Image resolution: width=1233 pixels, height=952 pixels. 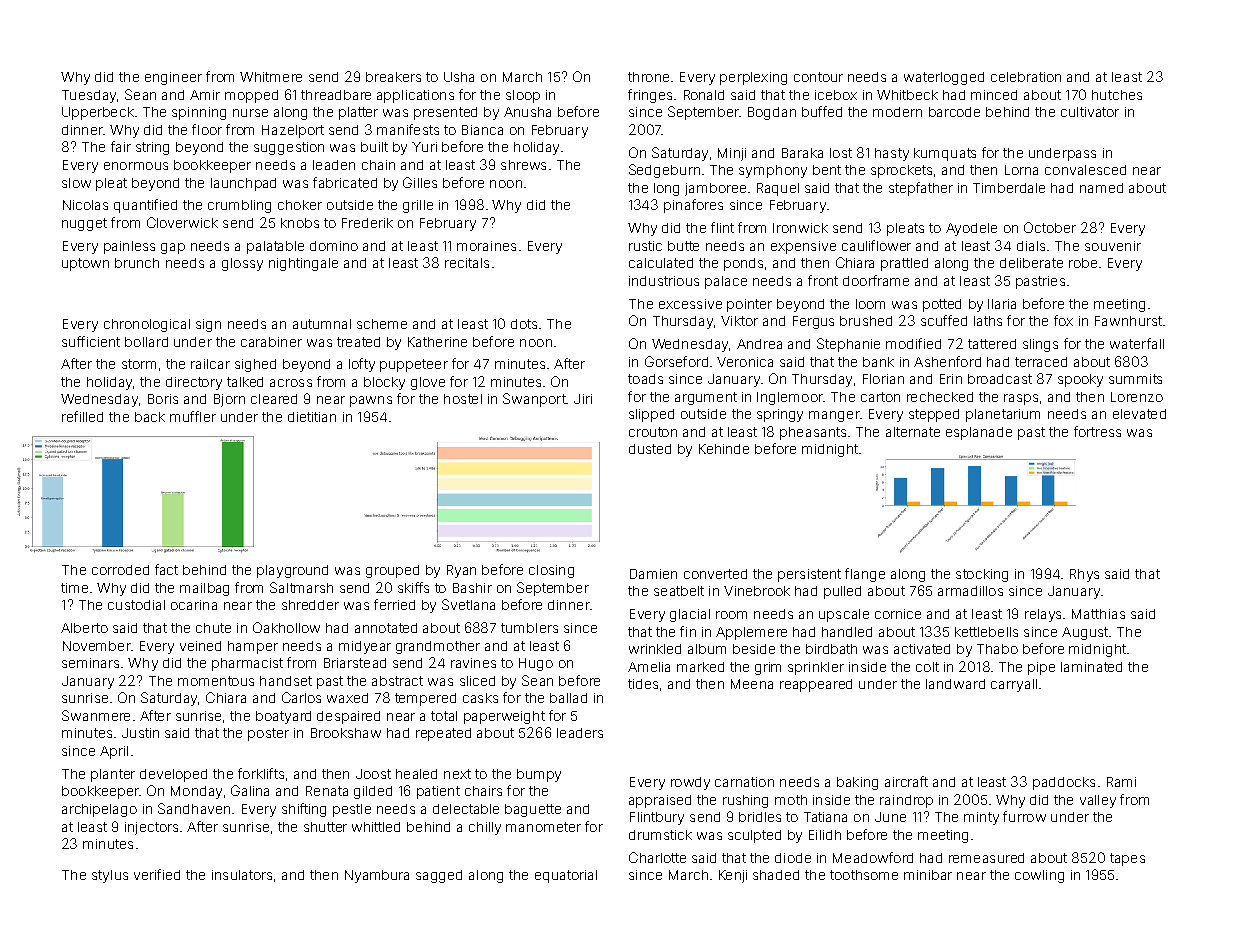 What do you see at coordinates (1026, 77) in the screenshot?
I see `celebration` at bounding box center [1026, 77].
